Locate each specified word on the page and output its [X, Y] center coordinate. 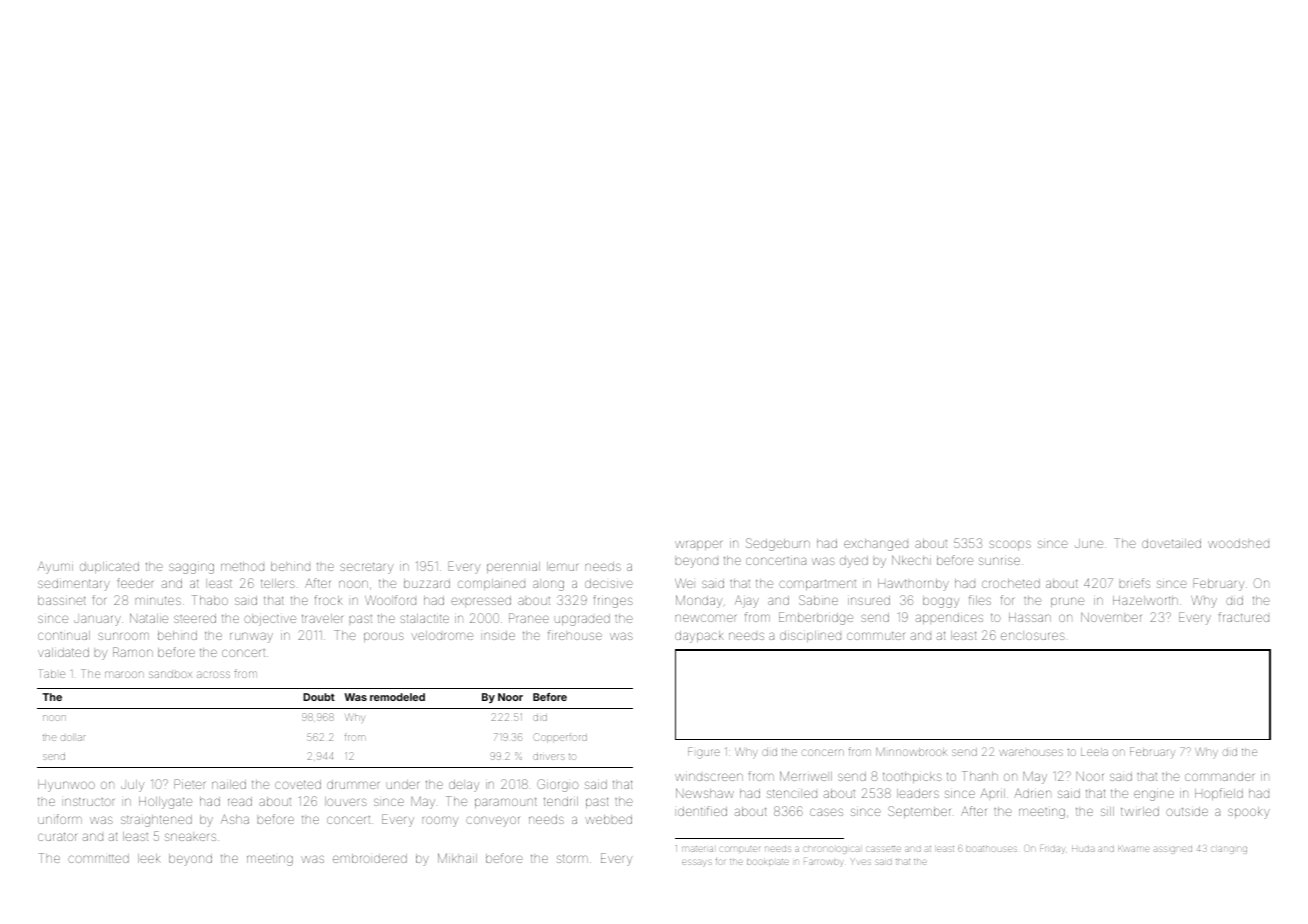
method [242, 566]
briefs [1135, 583]
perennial [513, 567]
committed [98, 858]
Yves [860, 861]
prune [1067, 602]
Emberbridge [816, 618]
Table [51, 673]
